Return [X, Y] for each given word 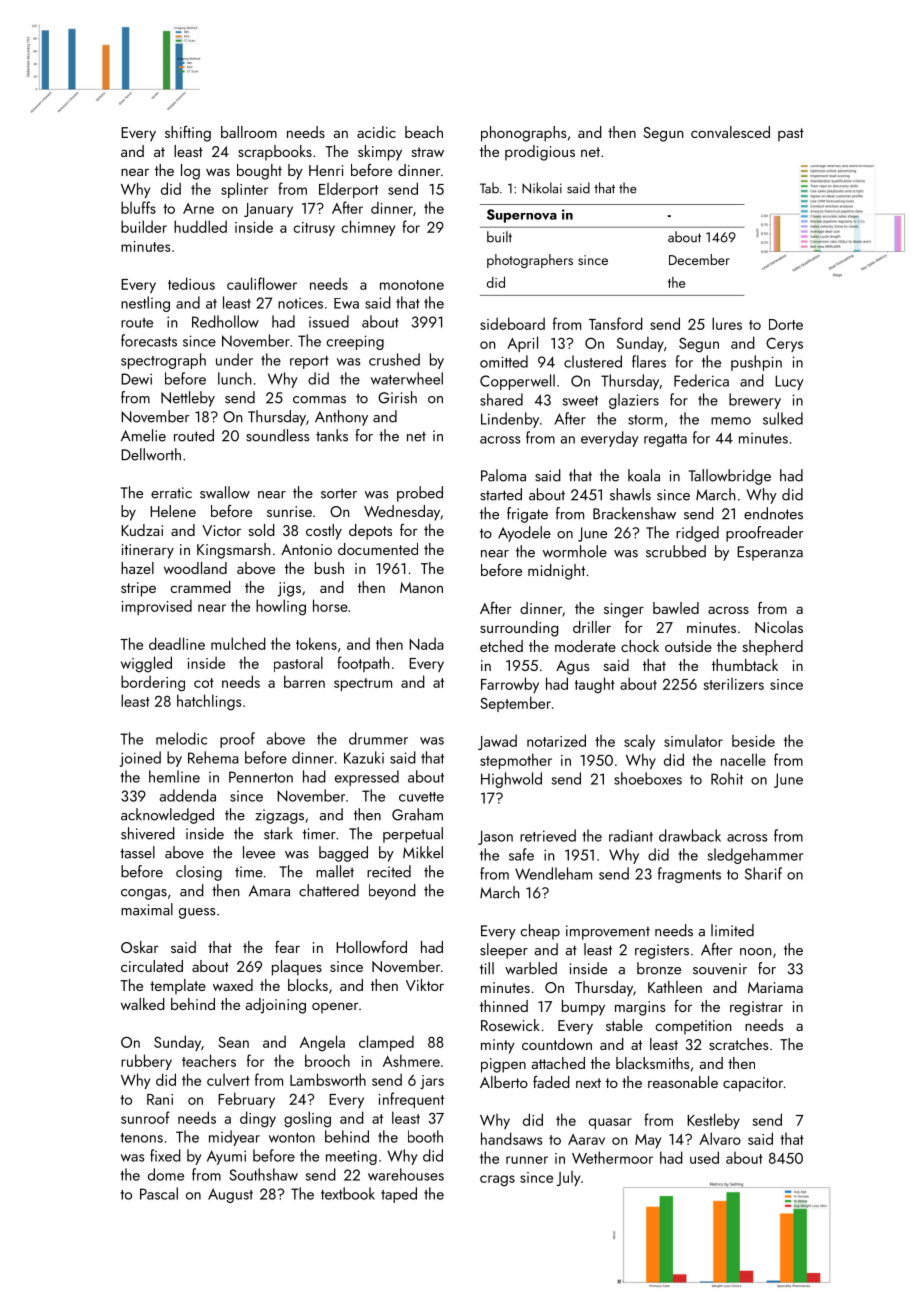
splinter [244, 190]
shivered [148, 833]
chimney [368, 228]
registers [662, 951]
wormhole [575, 551]
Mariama [775, 987]
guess [197, 913]
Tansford [616, 323]
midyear [234, 1138]
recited [389, 871]
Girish [397, 397]
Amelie [143, 435]
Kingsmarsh [233, 551]
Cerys [784, 345]
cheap [540, 932]
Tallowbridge [730, 477]
